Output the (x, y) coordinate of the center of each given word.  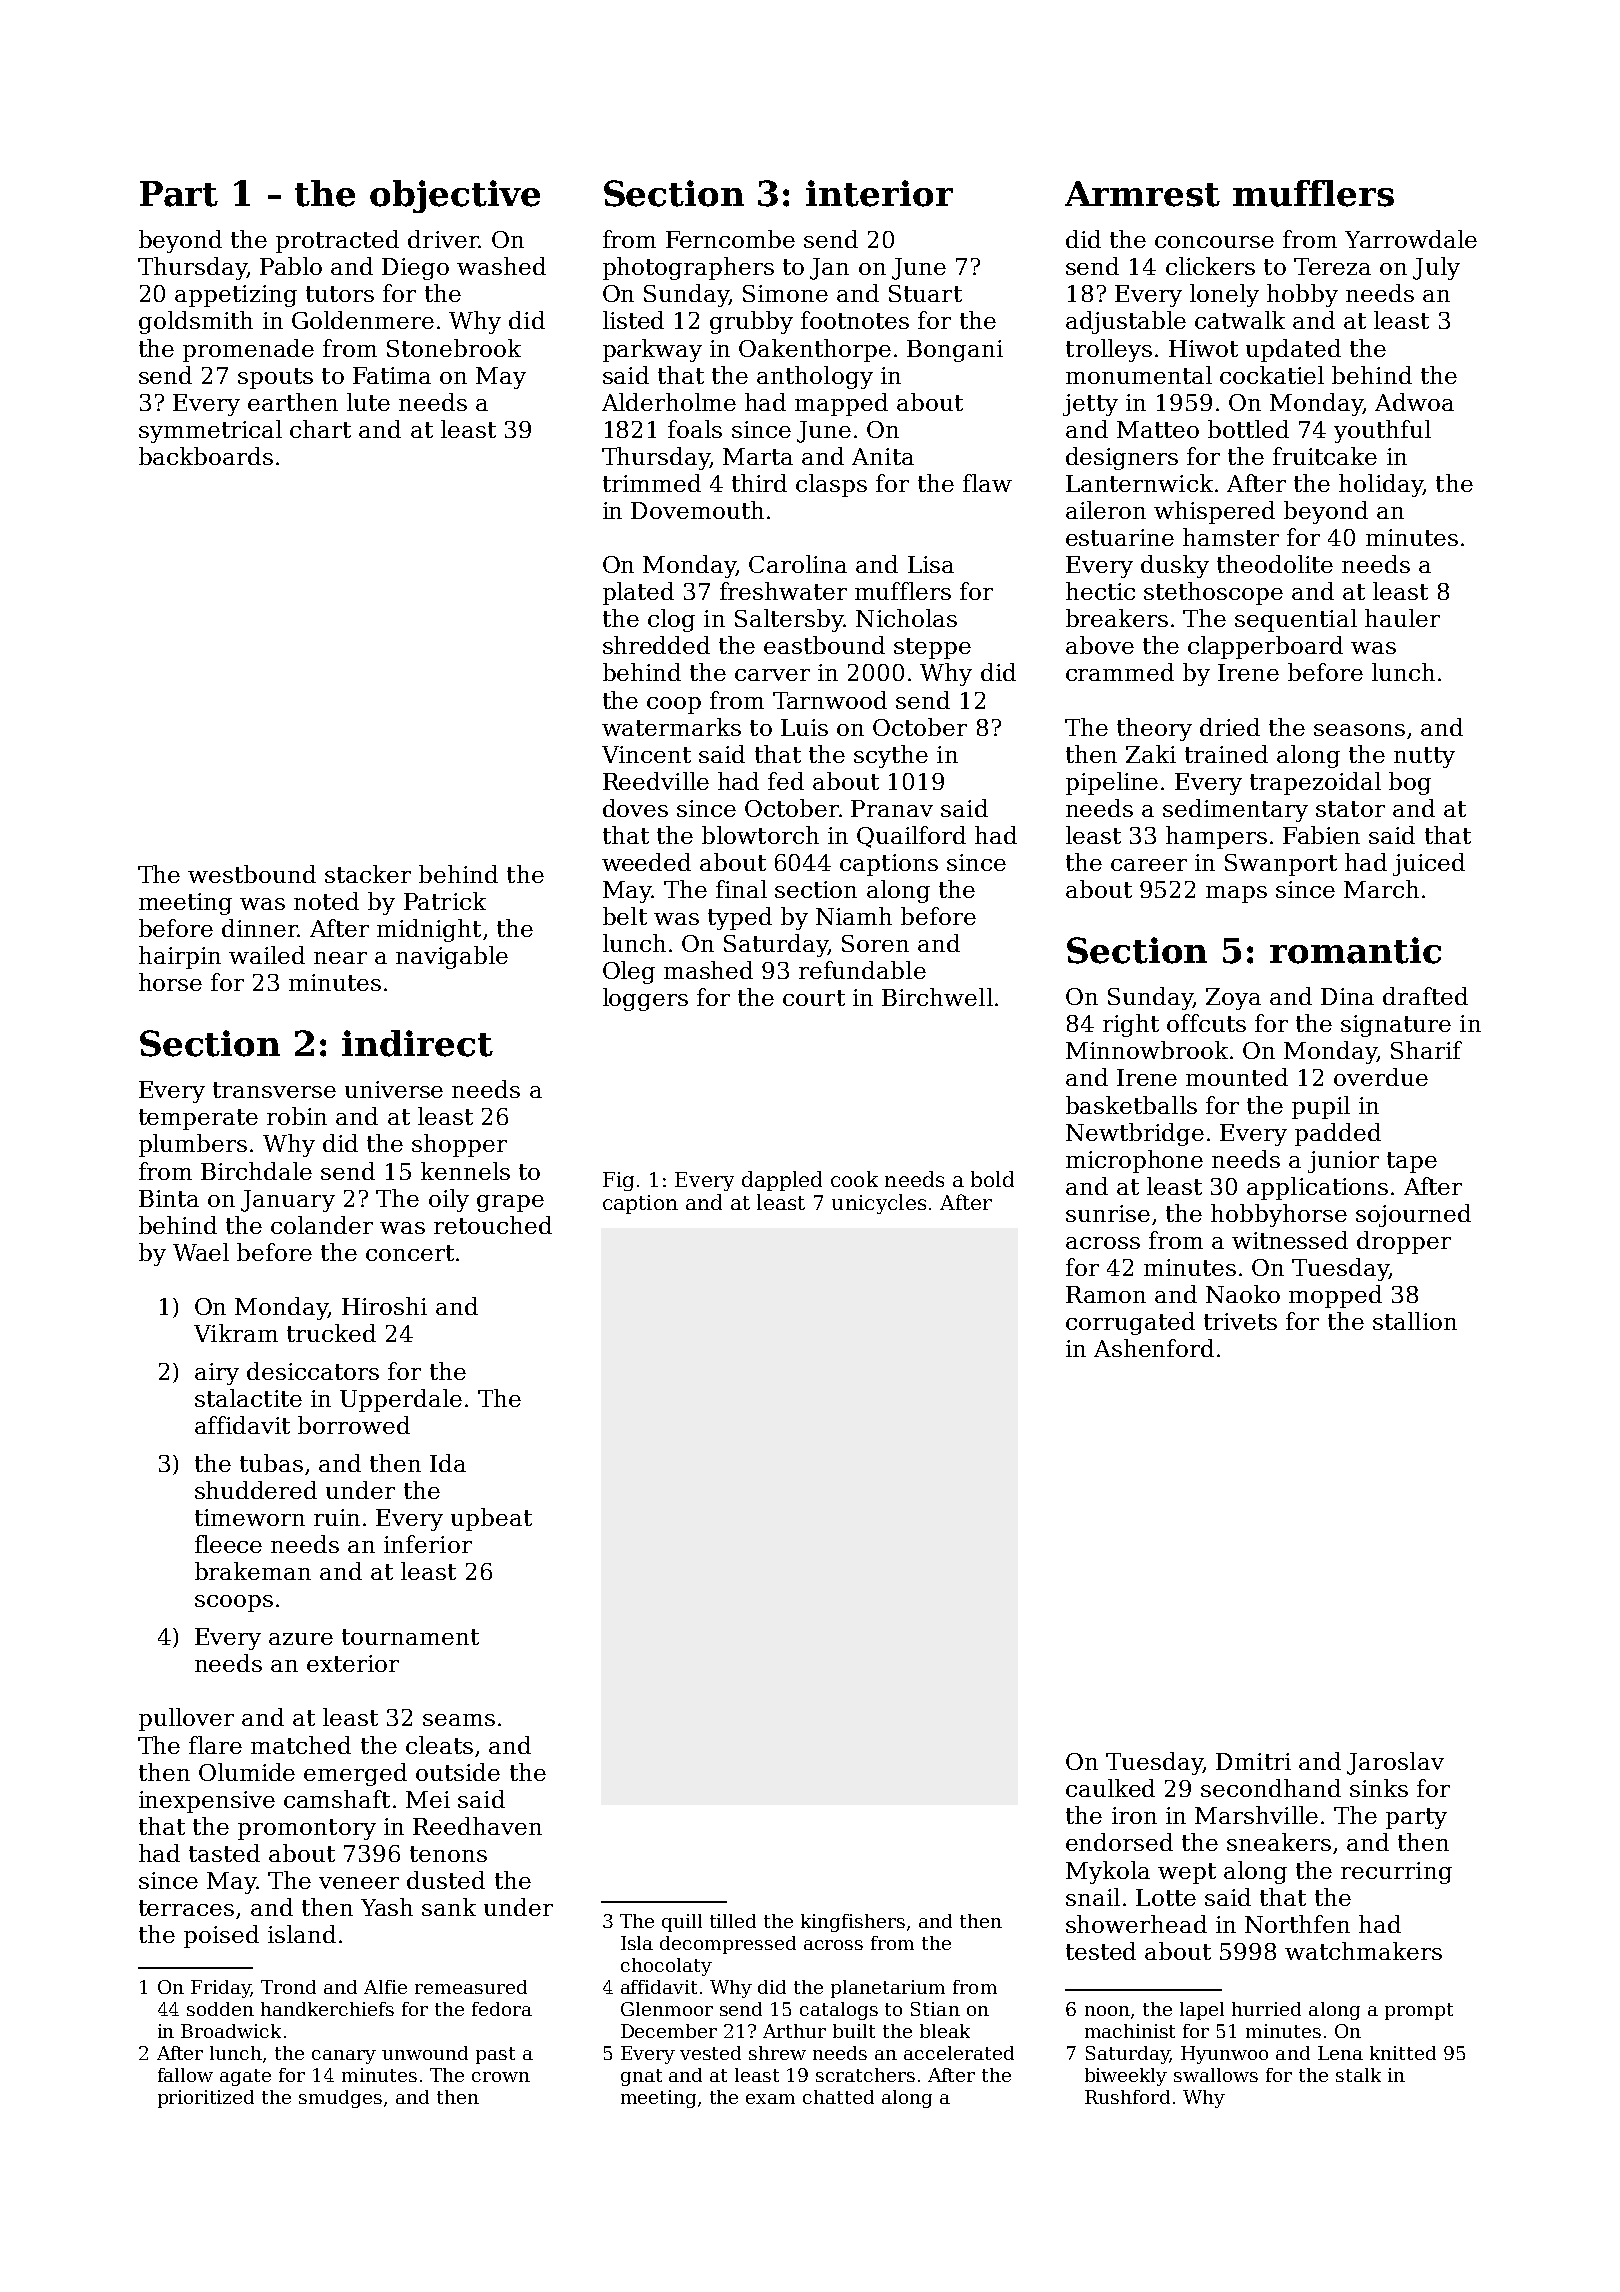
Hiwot (1203, 348)
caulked (1110, 1788)
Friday (221, 1989)
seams (459, 1720)
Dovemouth (697, 510)
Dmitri (1253, 1761)
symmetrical (210, 431)
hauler (1402, 618)
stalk (1358, 2075)
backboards (206, 456)
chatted (838, 2097)
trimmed (652, 483)
